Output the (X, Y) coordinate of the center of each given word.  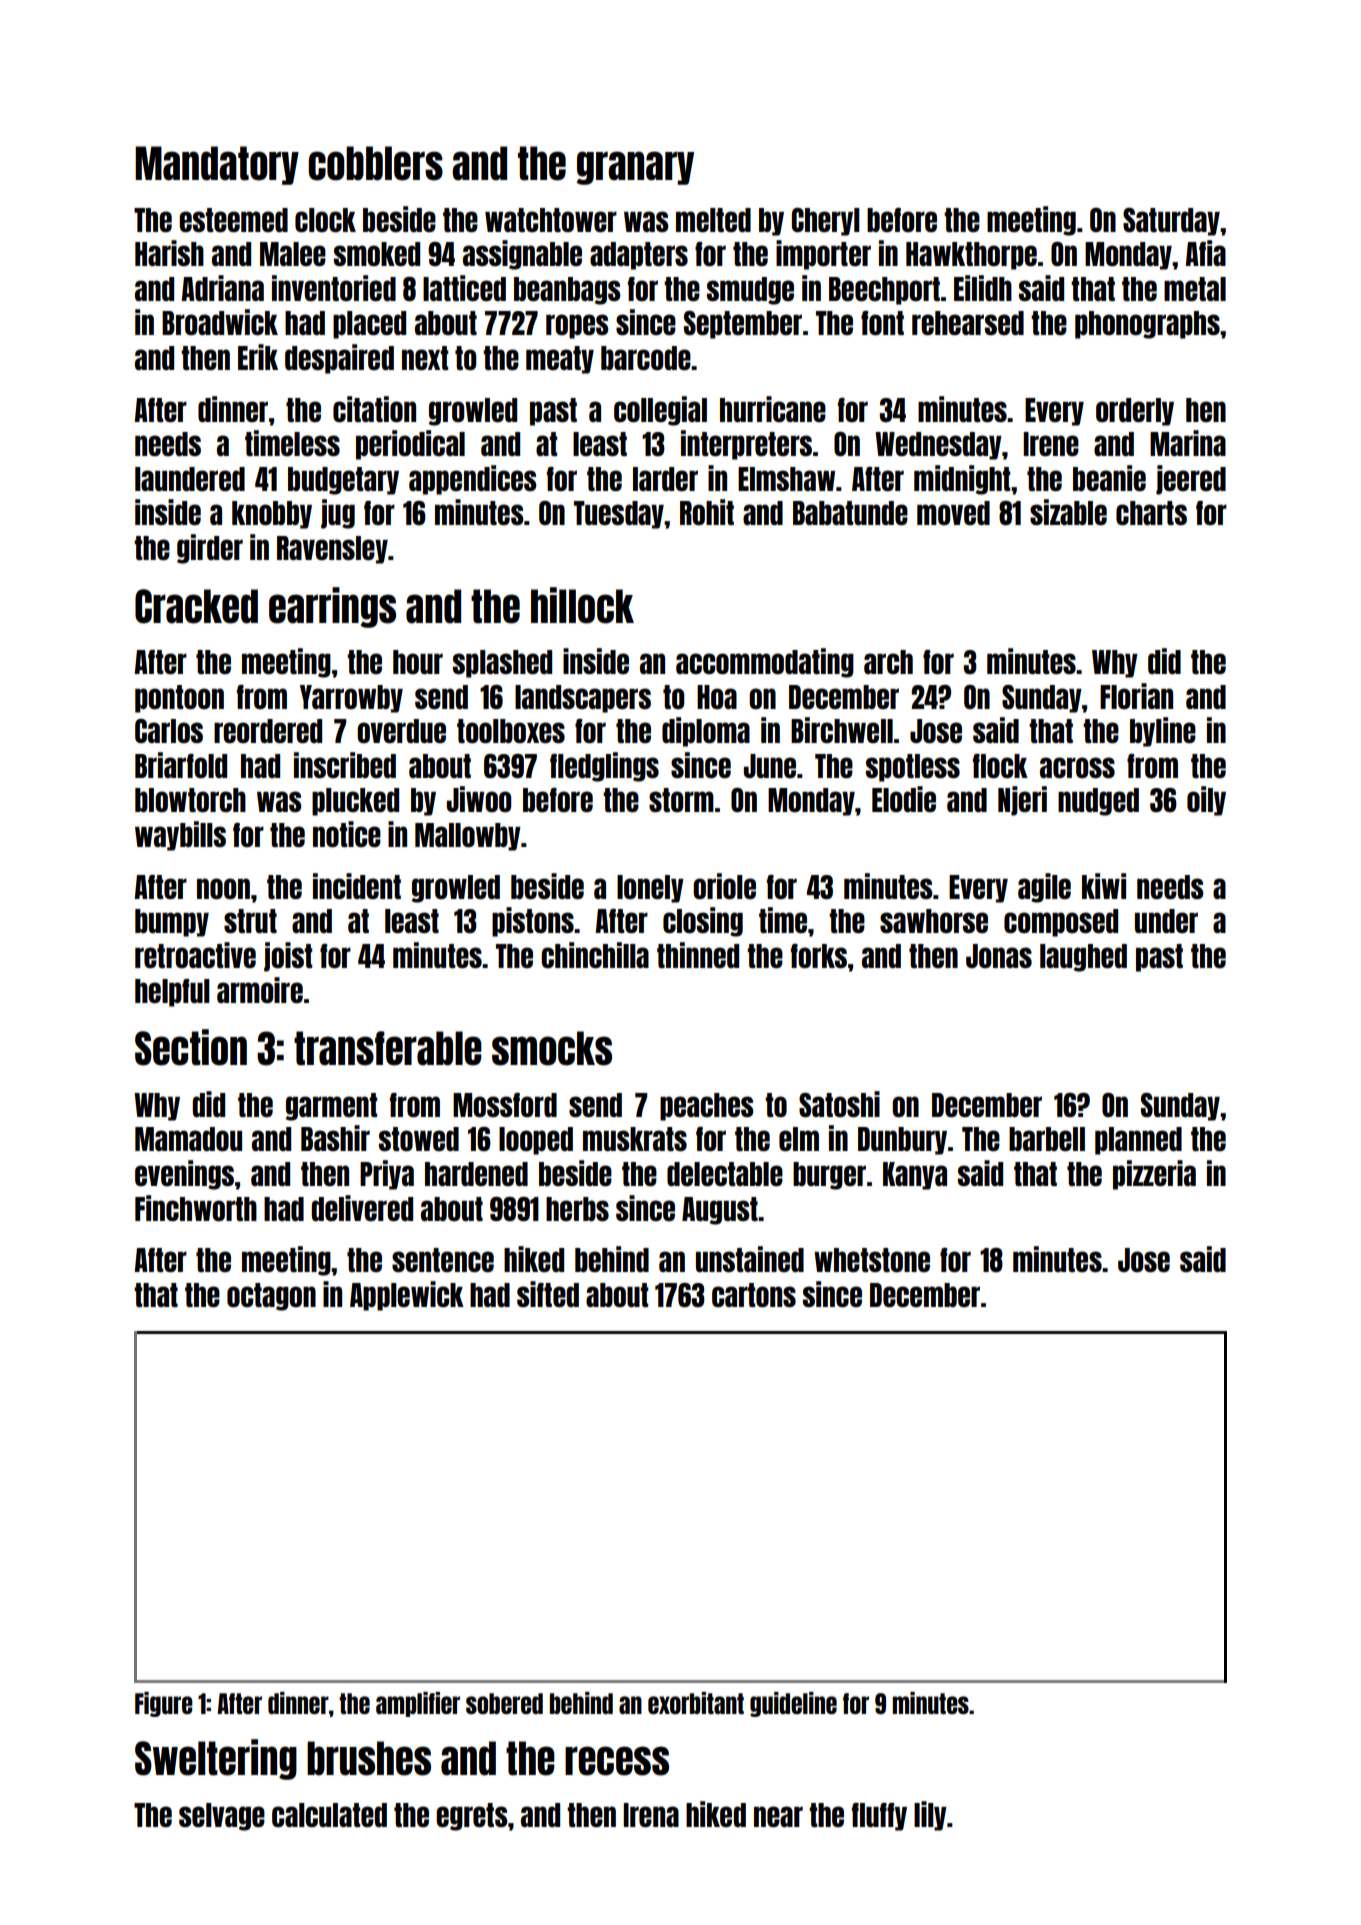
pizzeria (1154, 1175)
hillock (582, 605)
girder (210, 549)
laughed (1083, 958)
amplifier (418, 1704)
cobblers (375, 163)
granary (635, 168)
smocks (552, 1048)
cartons (754, 1295)
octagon (271, 1297)
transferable (388, 1048)
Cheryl (826, 222)
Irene (1051, 444)
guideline (793, 1704)
